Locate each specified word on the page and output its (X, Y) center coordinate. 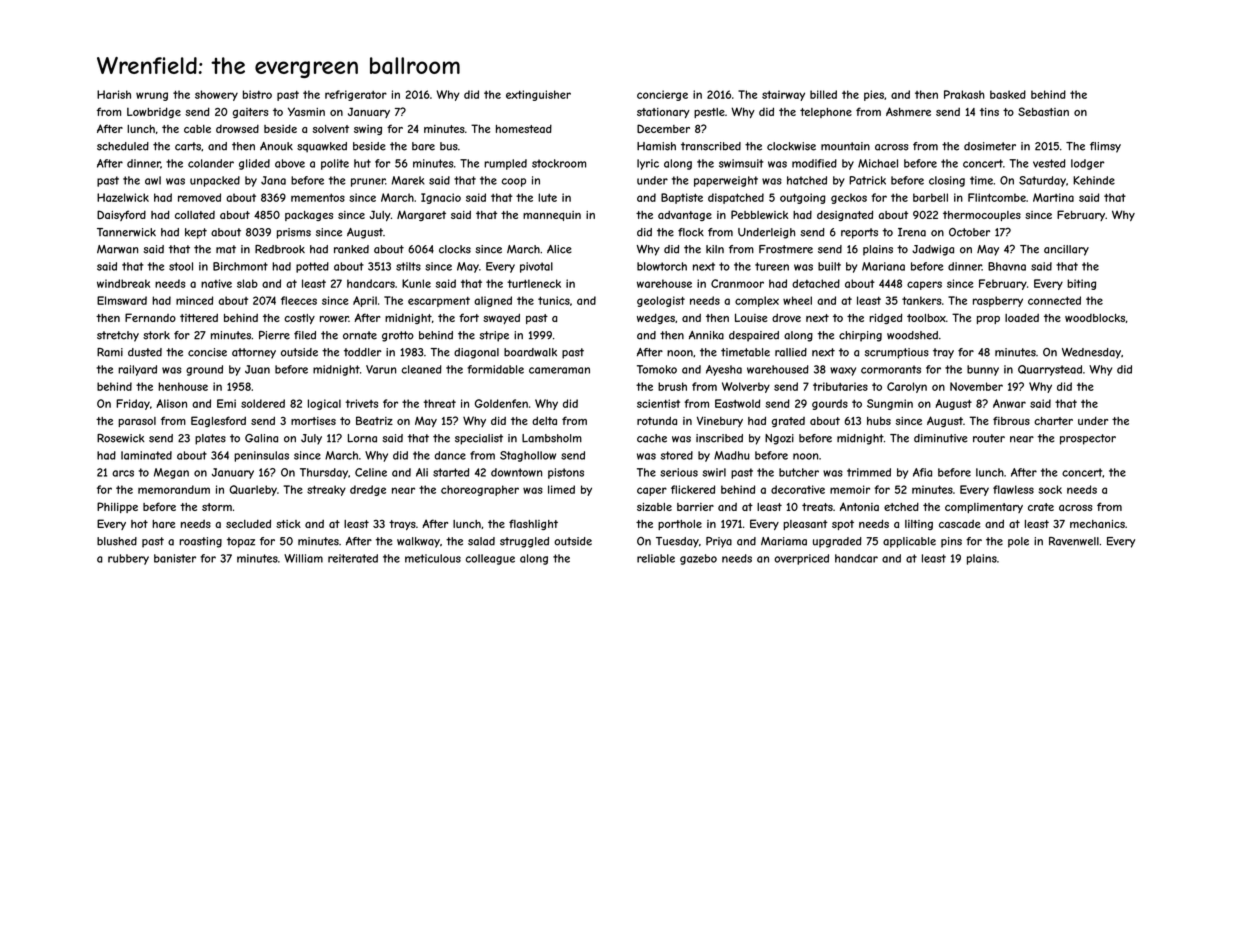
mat (226, 249)
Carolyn (907, 387)
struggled (524, 542)
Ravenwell (1074, 541)
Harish (114, 94)
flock (691, 232)
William (303, 558)
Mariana (883, 266)
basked (1008, 94)
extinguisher (538, 95)
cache (652, 438)
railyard (137, 370)
